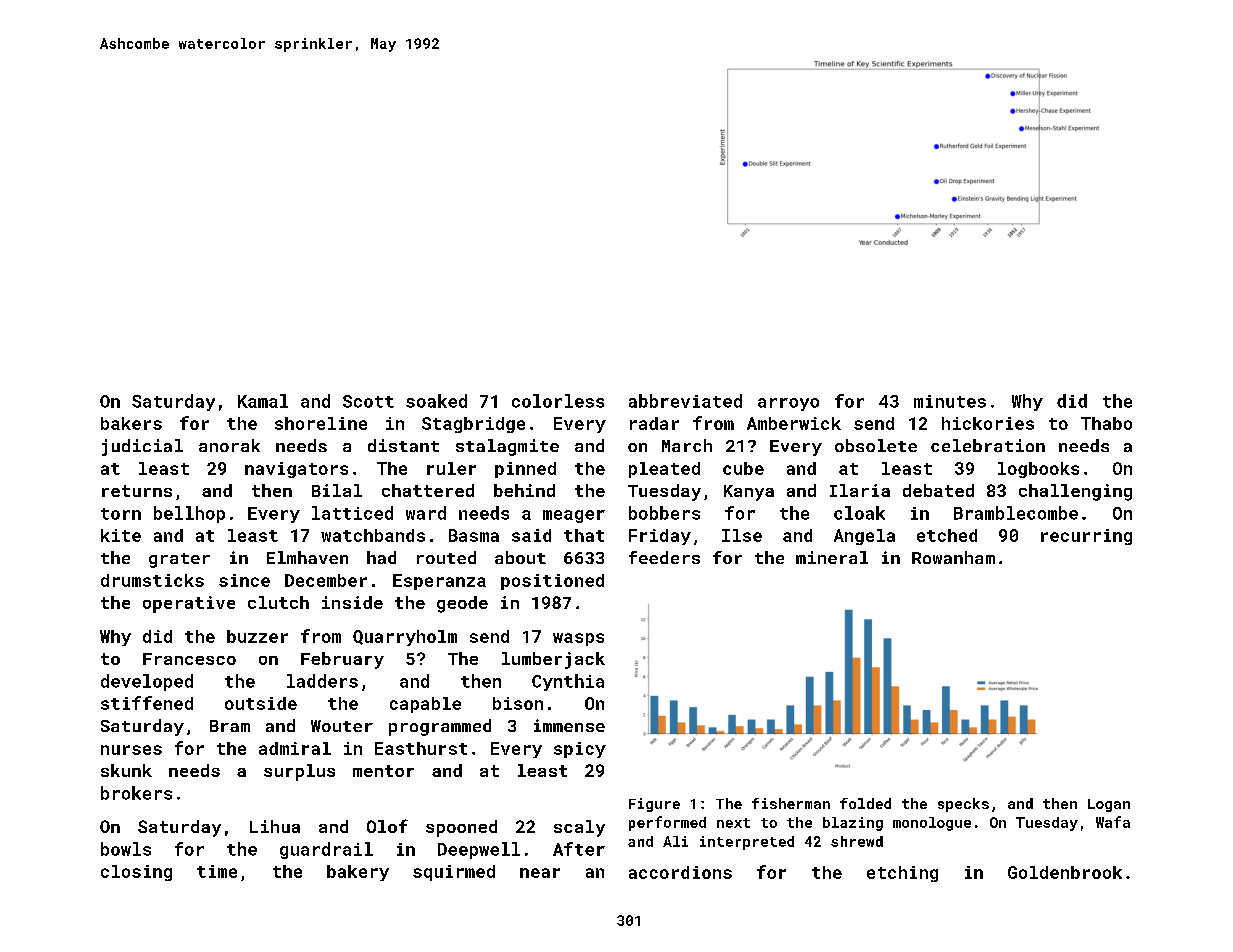 Image resolution: width=1233 pixels, height=952 pixels. Describe the element at coordinates (950, 401) in the screenshot. I see `minutes` at that location.
